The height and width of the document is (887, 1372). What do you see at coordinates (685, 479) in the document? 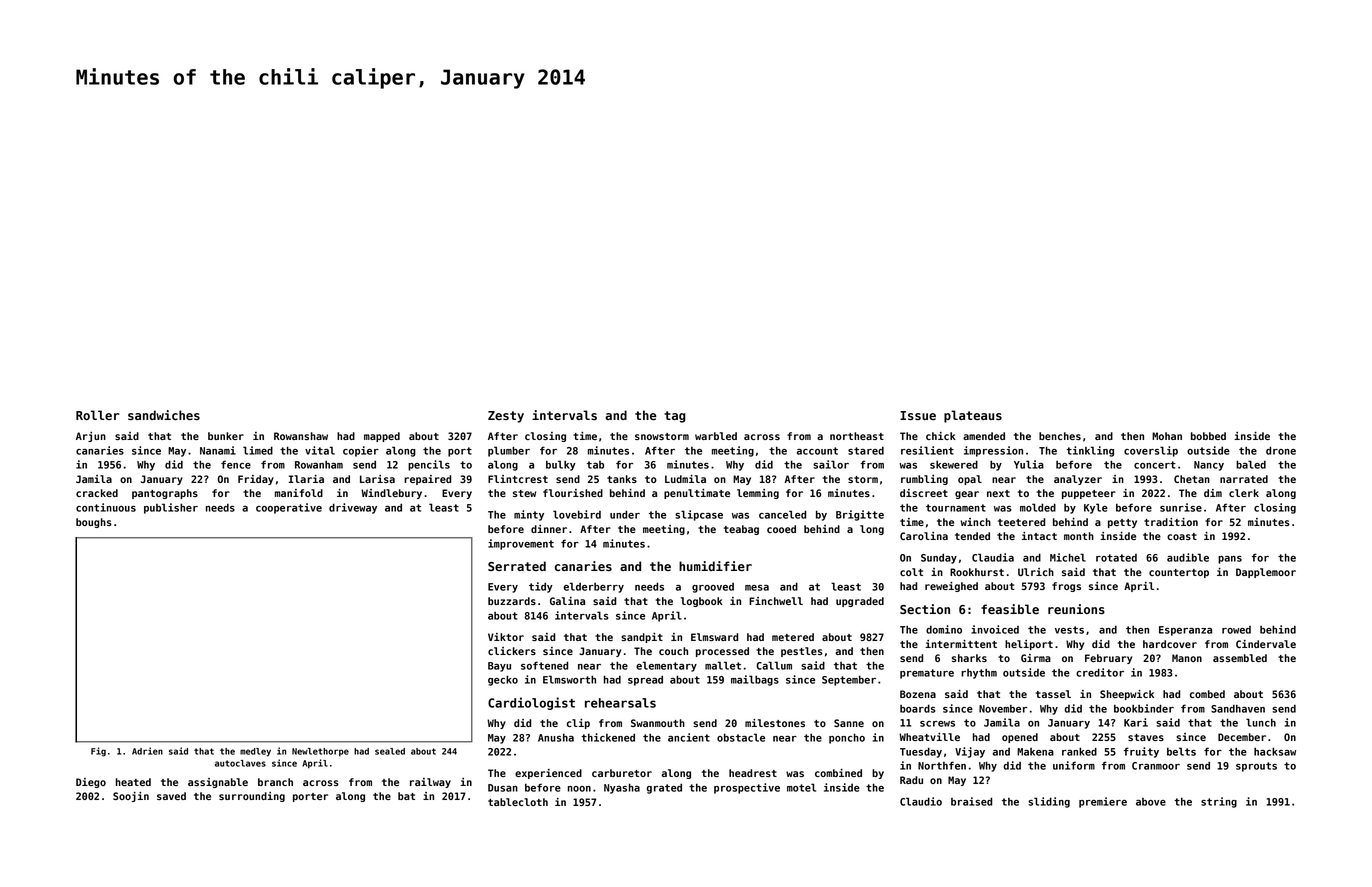
I see `Ludmila` at bounding box center [685, 479].
